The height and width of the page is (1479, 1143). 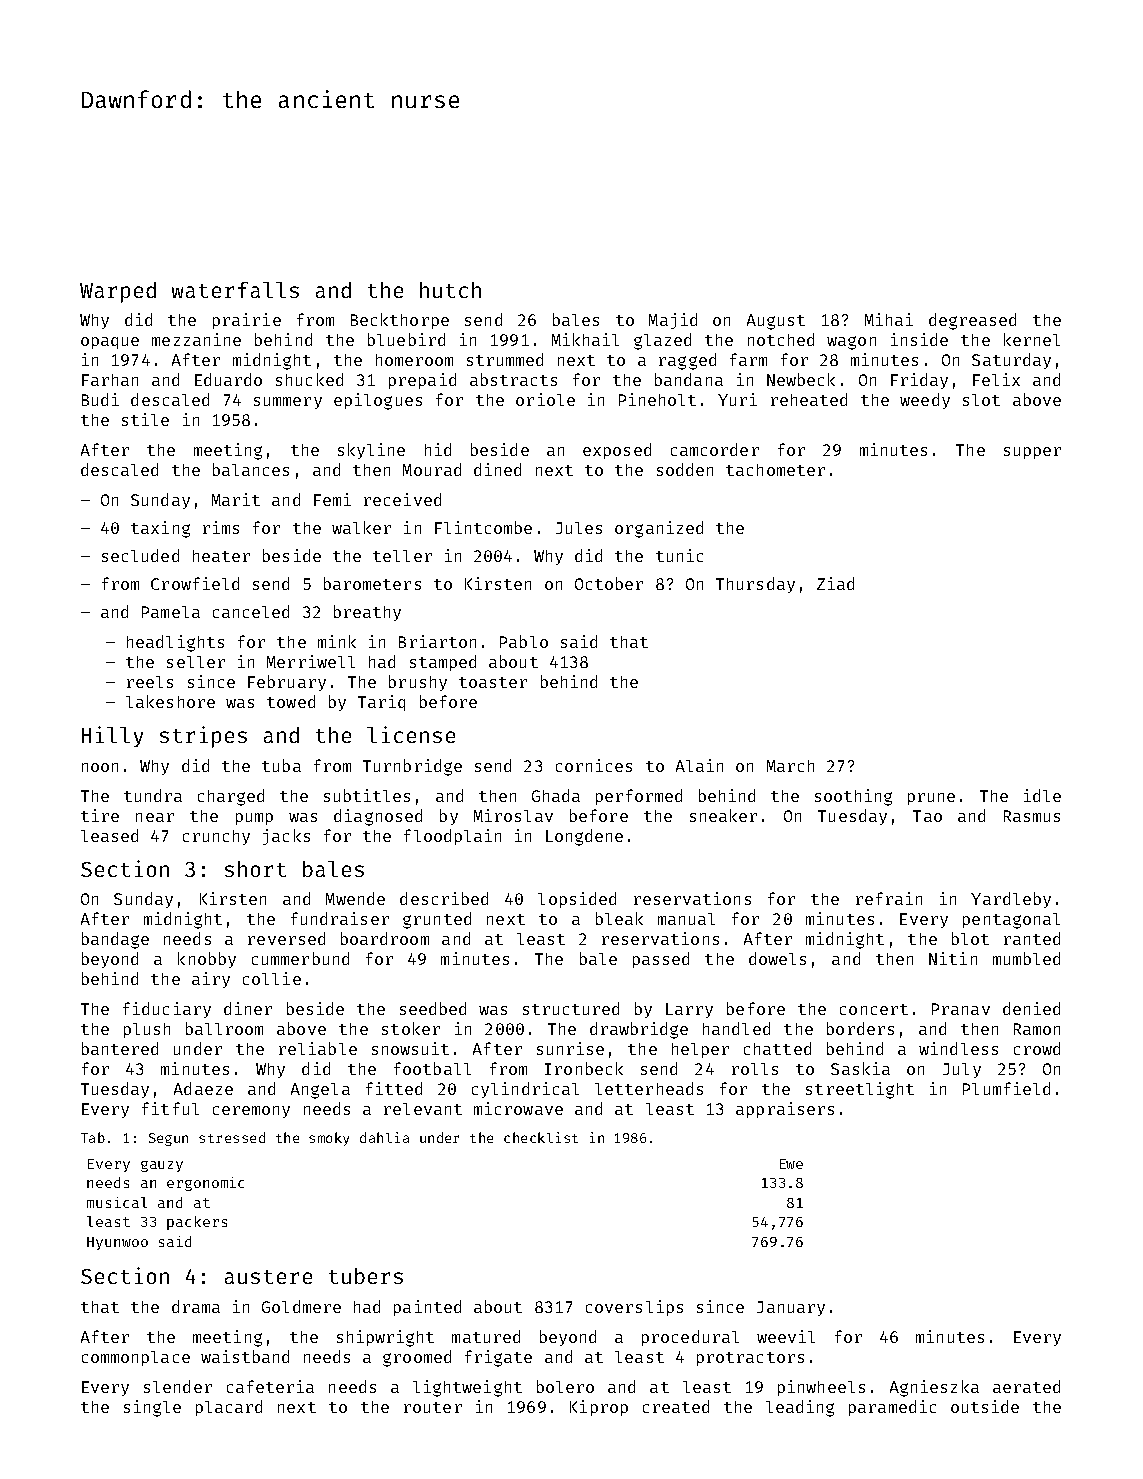 What do you see at coordinates (1042, 795) in the page?
I see `idle` at bounding box center [1042, 795].
